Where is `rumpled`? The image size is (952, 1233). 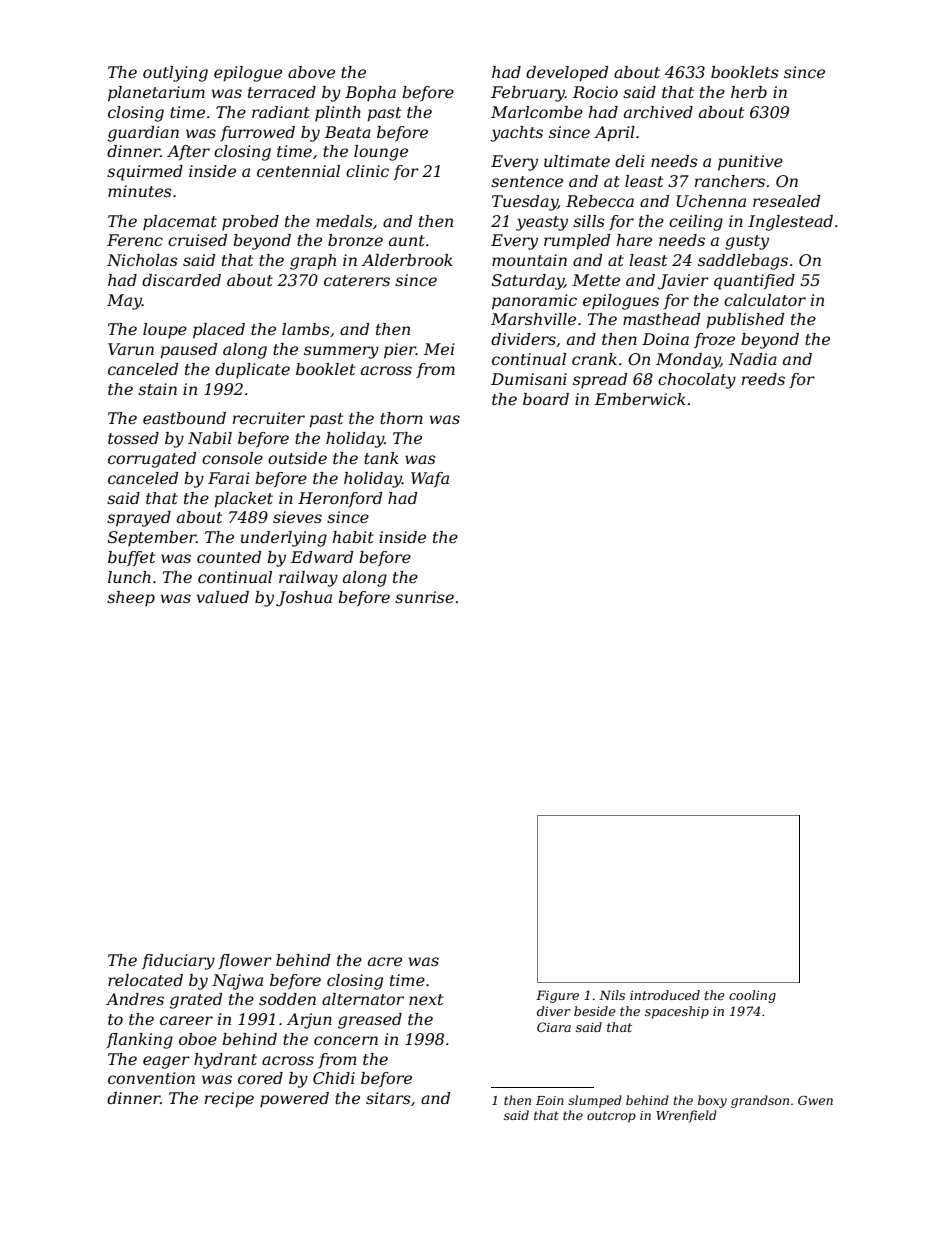 rumpled is located at coordinates (577, 242).
